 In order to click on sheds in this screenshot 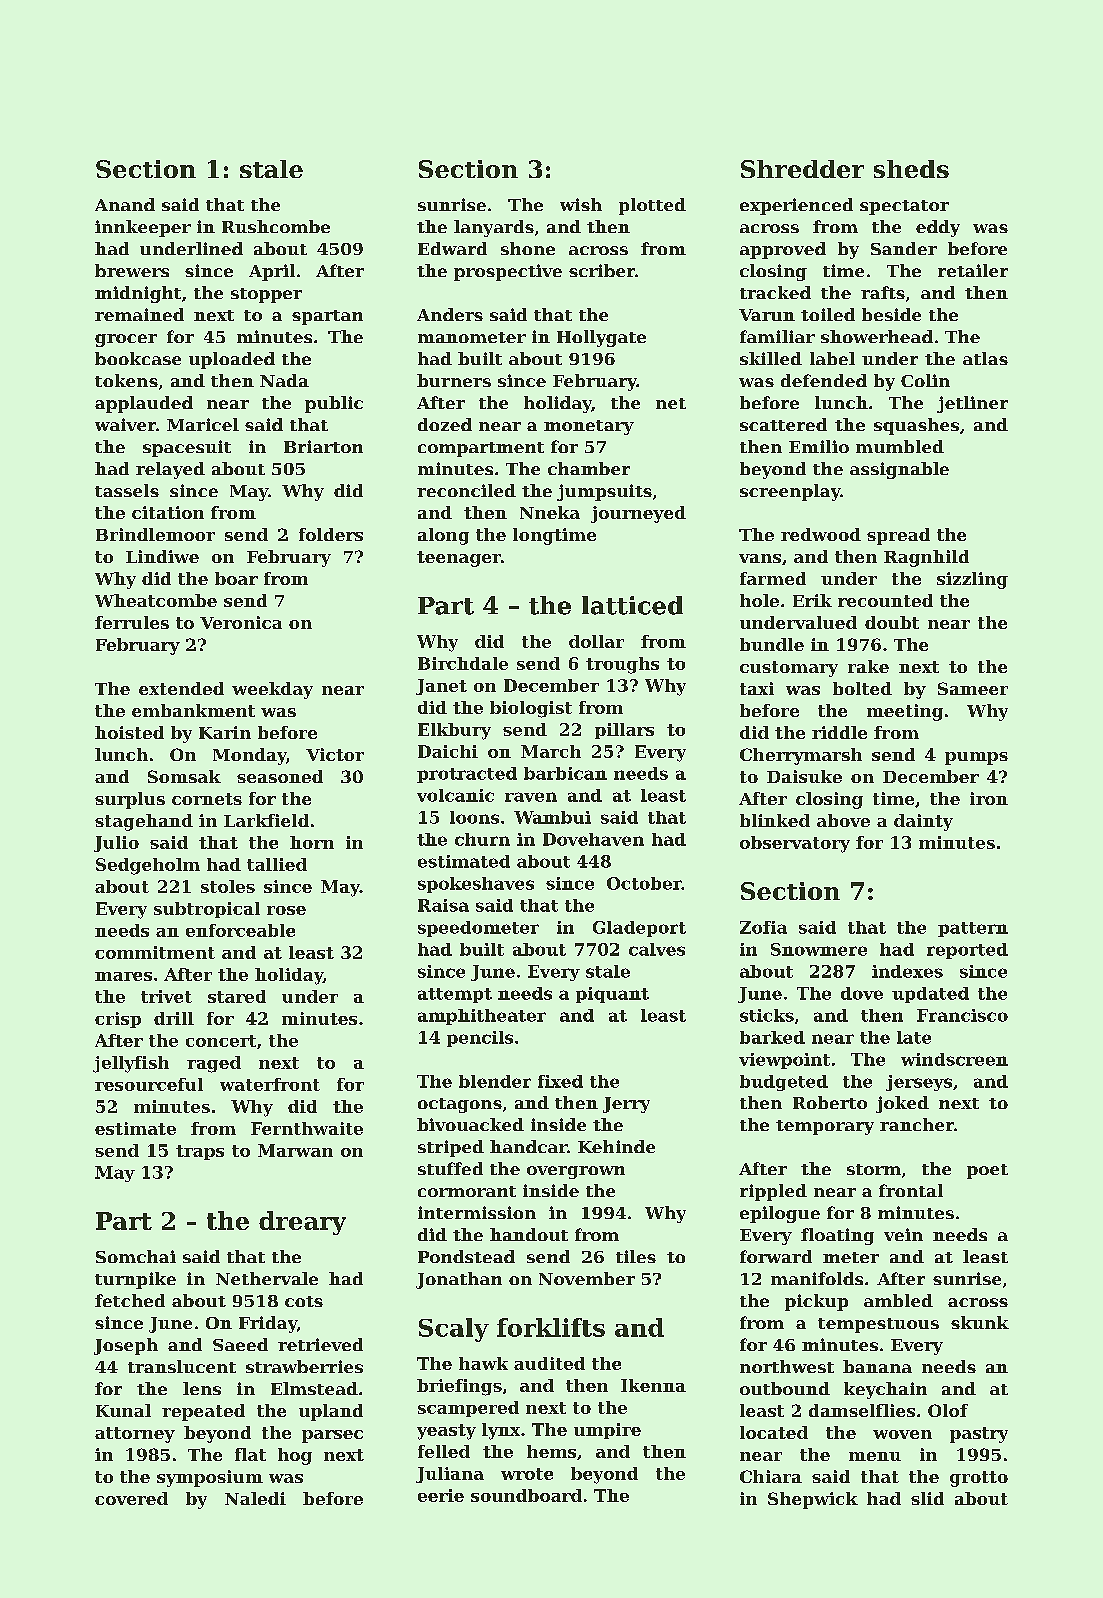, I will do `click(911, 169)`.
